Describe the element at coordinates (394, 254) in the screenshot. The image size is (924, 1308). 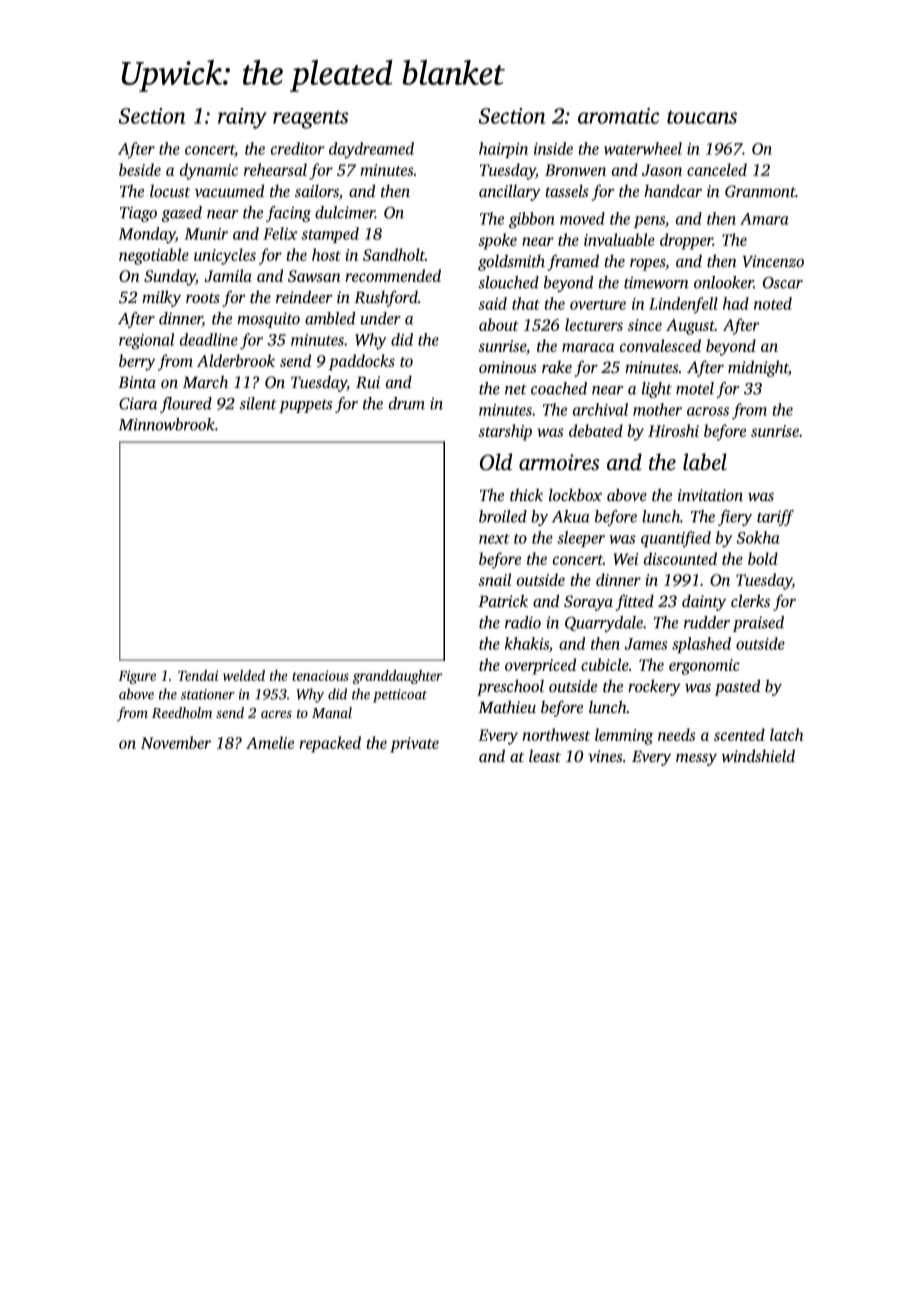
I see `Sandholt` at that location.
